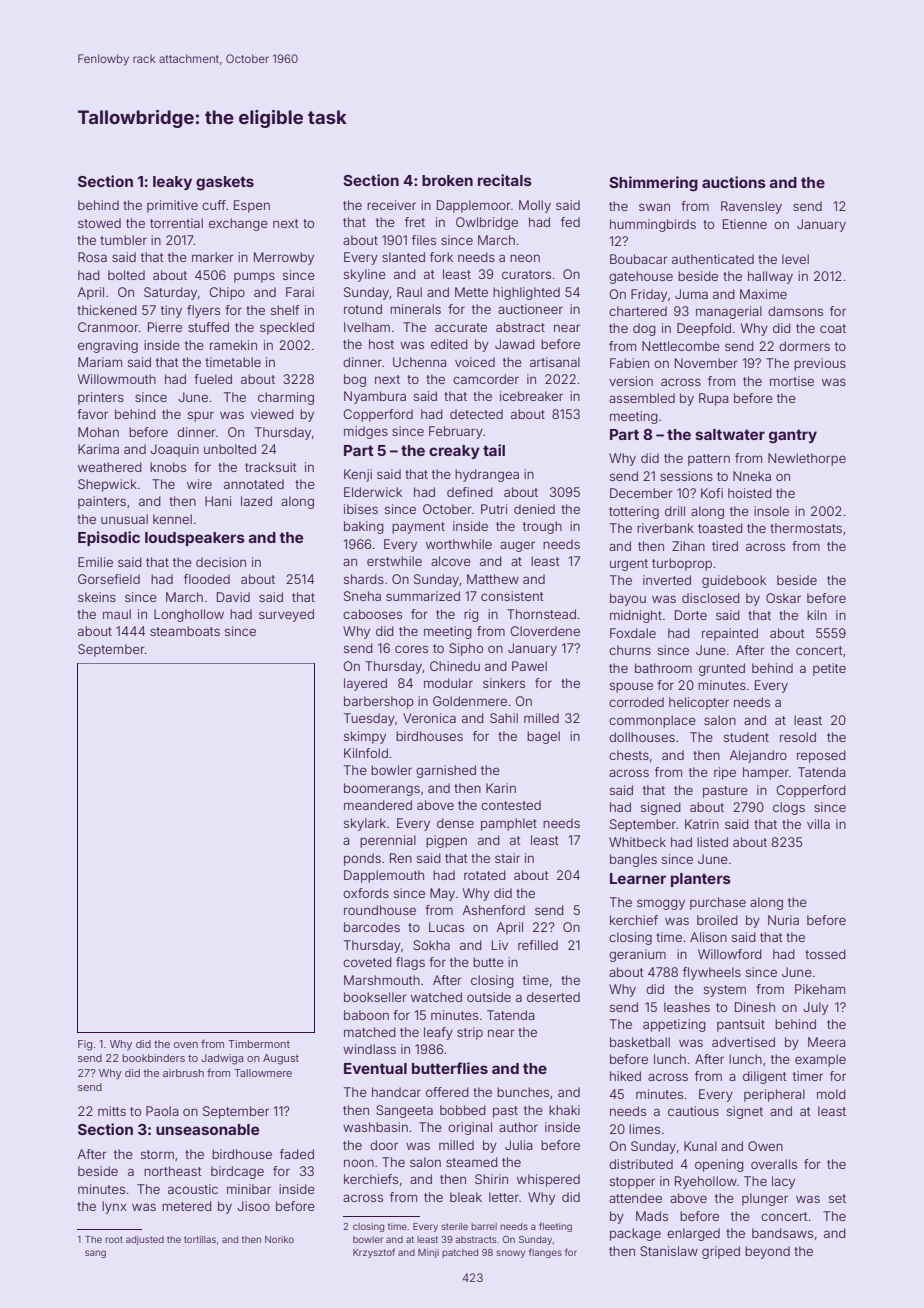 The image size is (924, 1308). What do you see at coordinates (487, 223) in the document?
I see `Owlbridge` at bounding box center [487, 223].
